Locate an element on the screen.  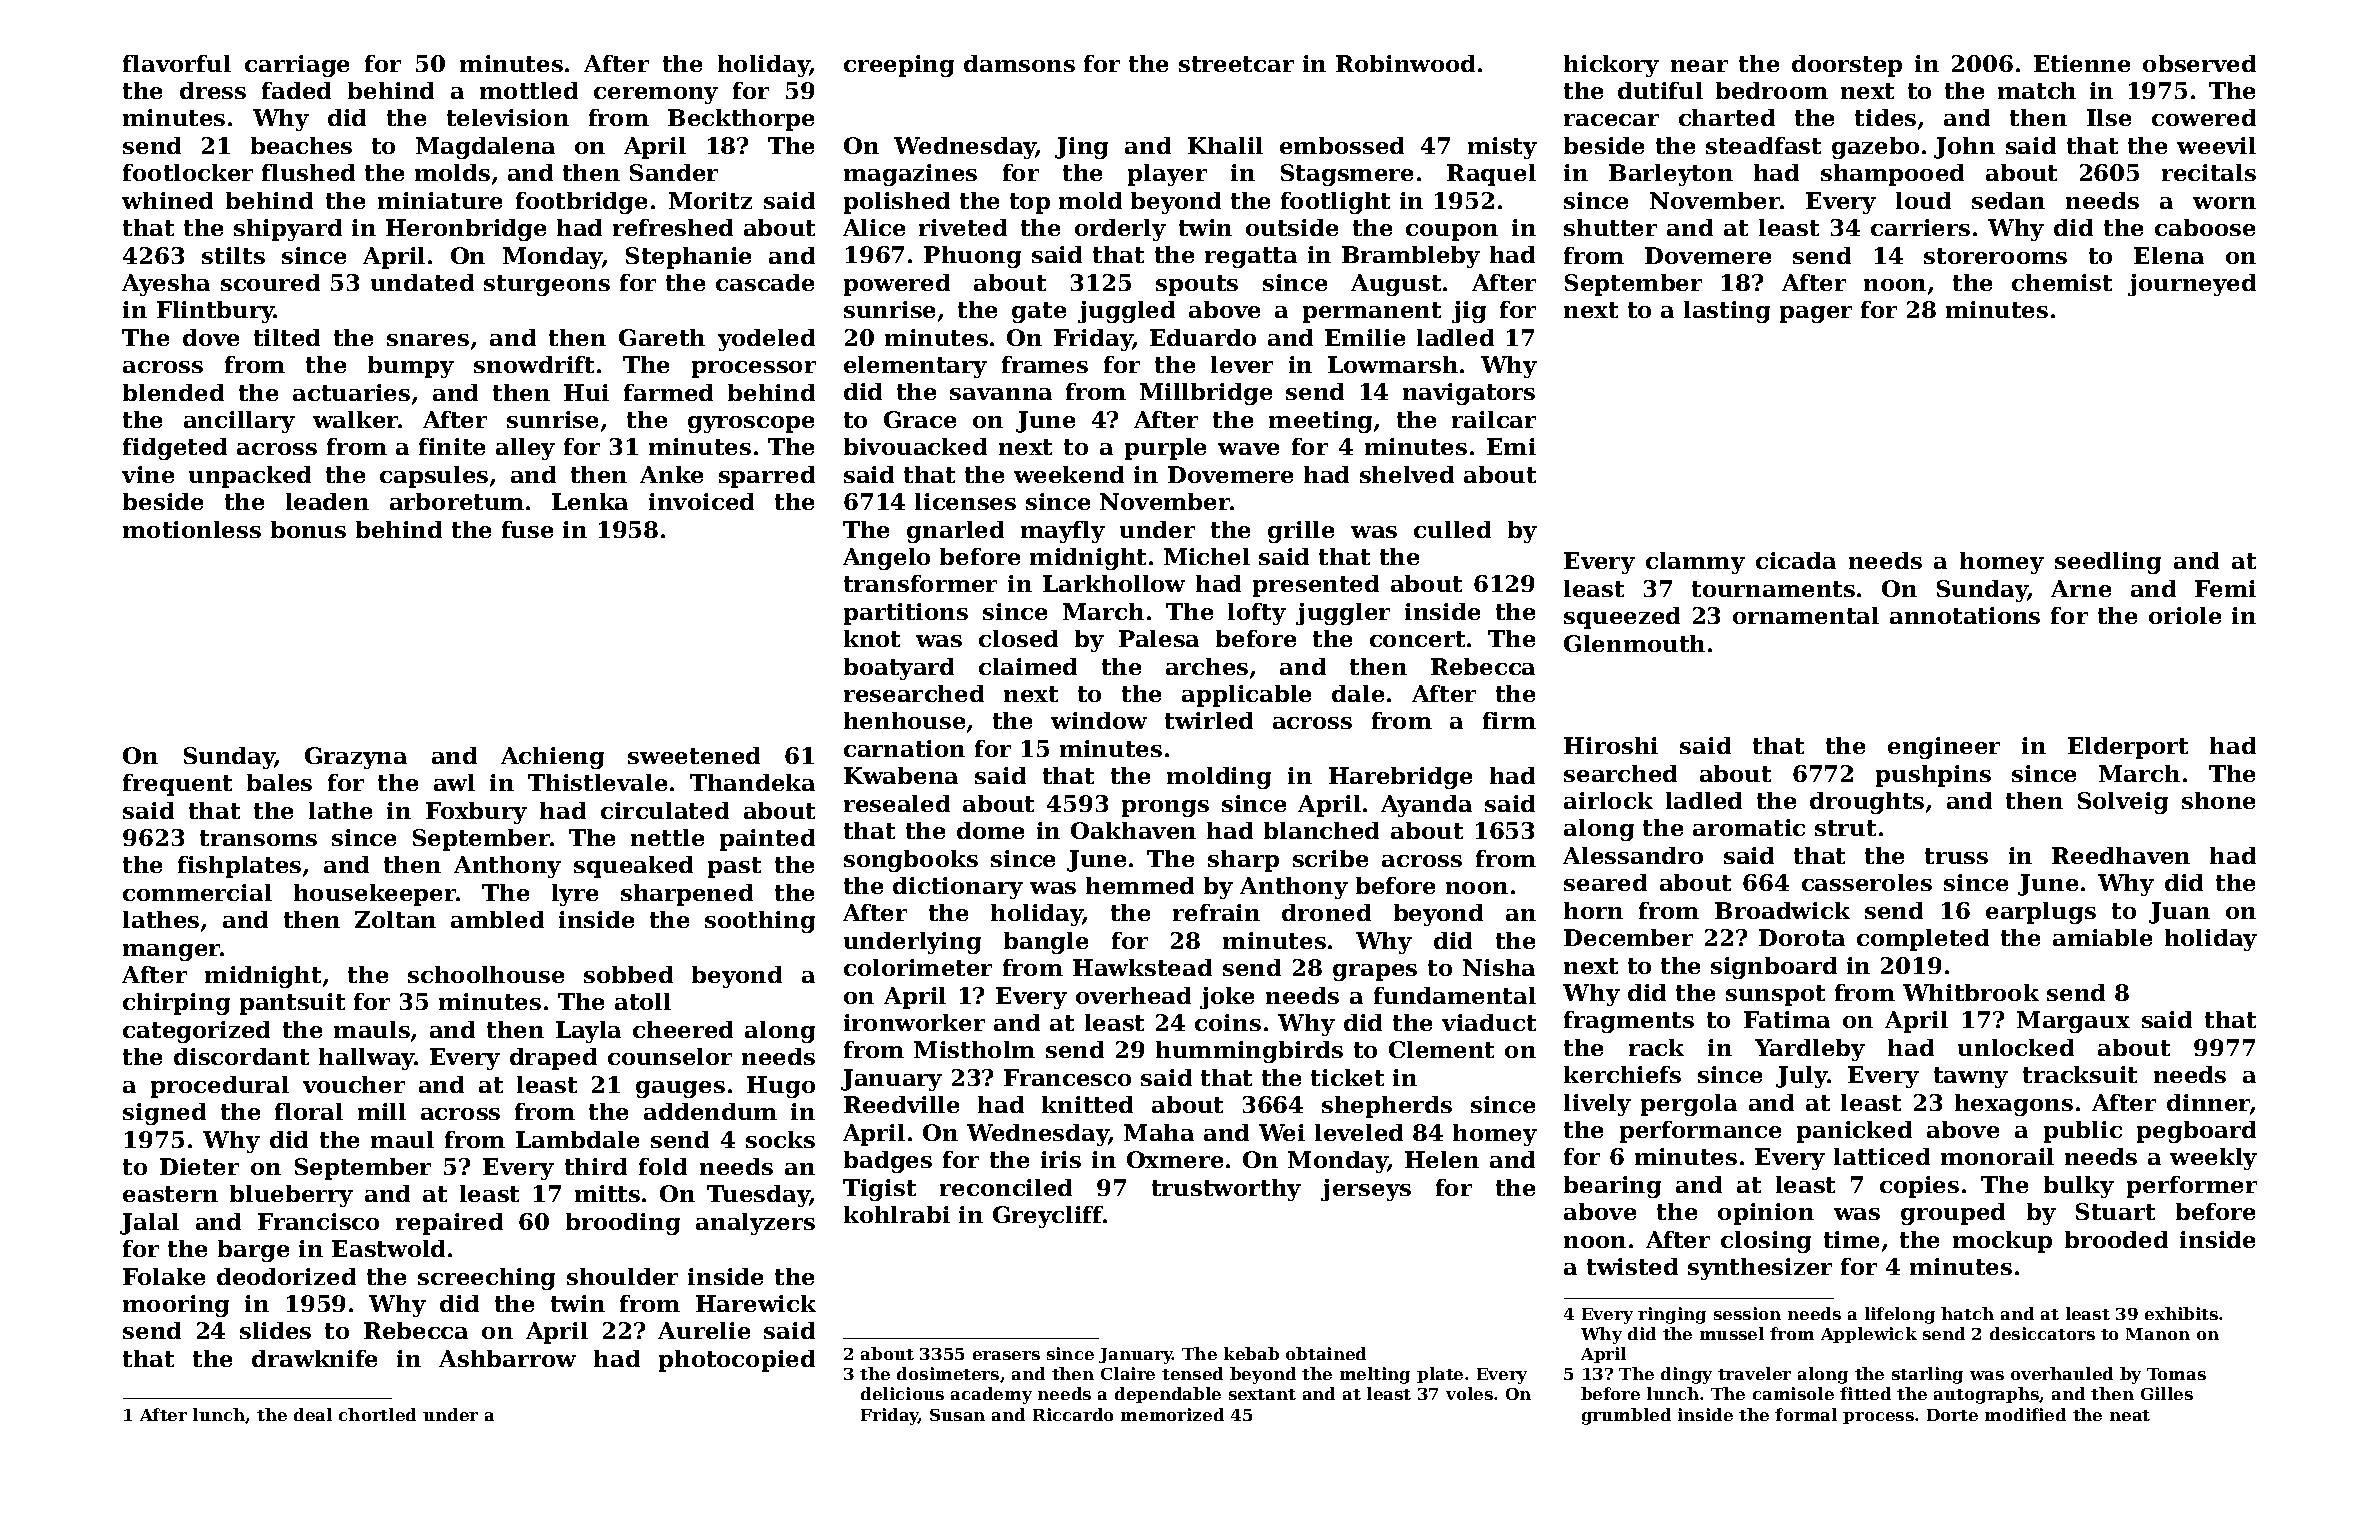
seedling is located at coordinates (2108, 563).
